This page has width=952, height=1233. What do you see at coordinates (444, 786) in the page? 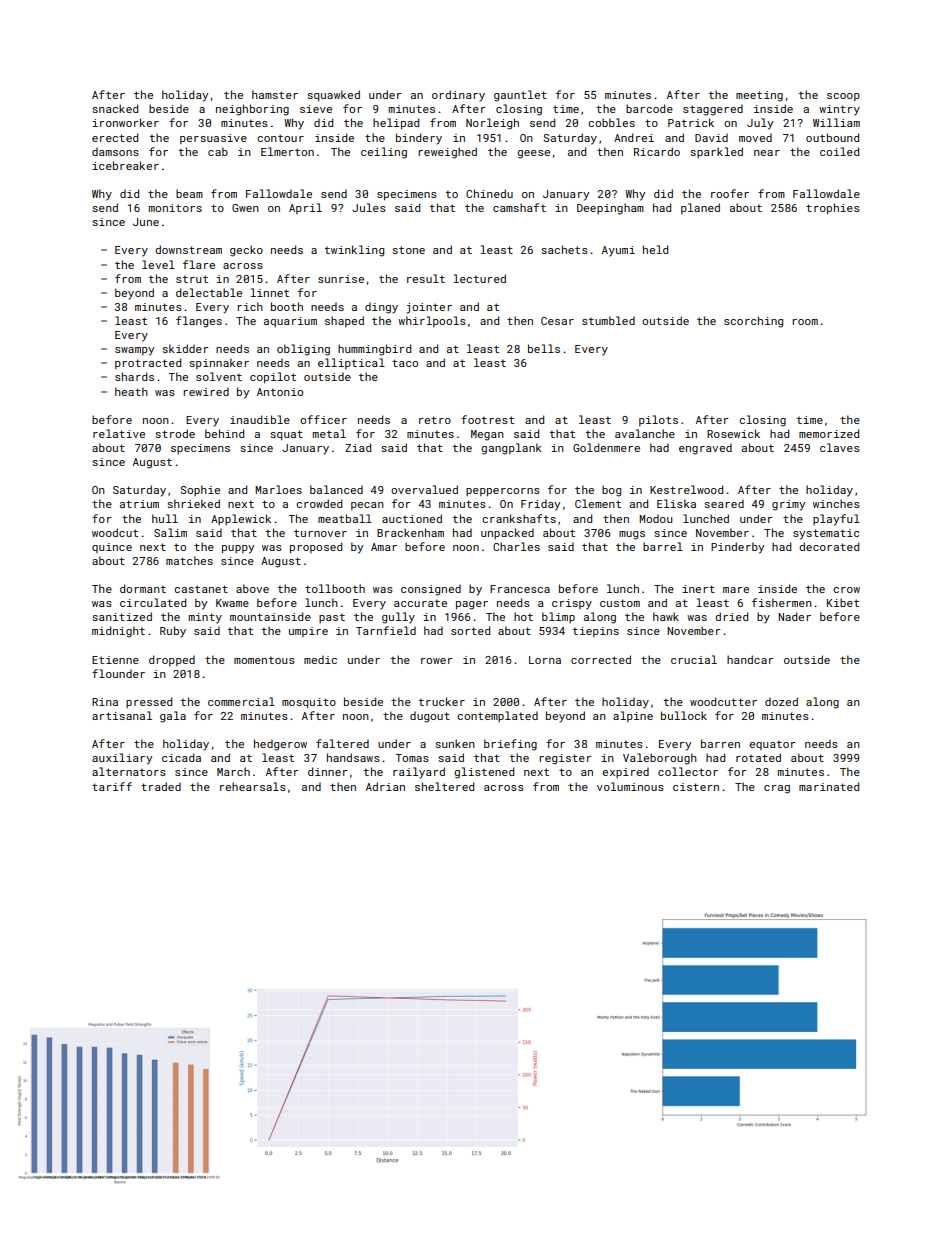
I see `sheltered` at bounding box center [444, 786].
